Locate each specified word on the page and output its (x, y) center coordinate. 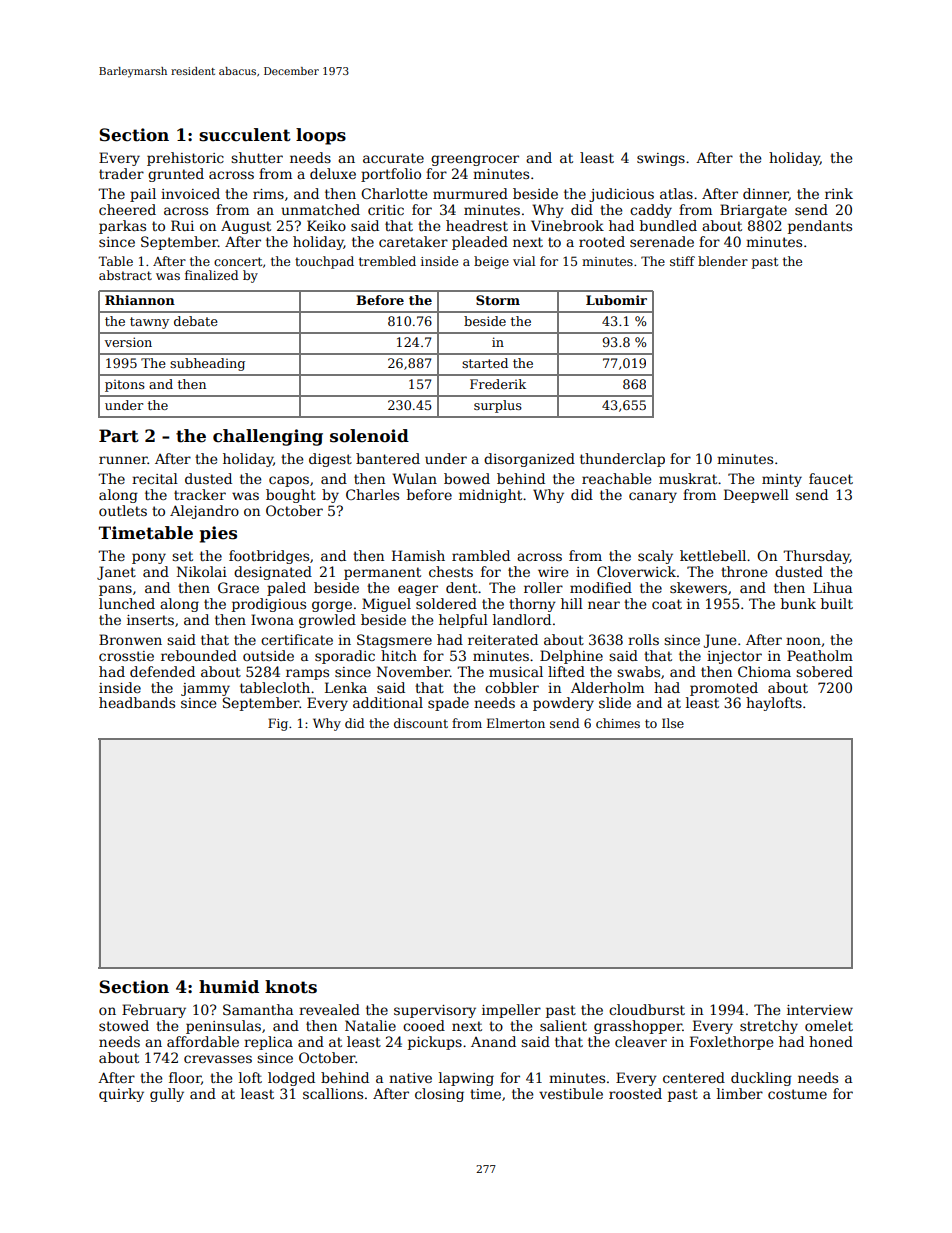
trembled (387, 261)
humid (229, 987)
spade (448, 704)
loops (321, 136)
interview (820, 1010)
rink (839, 193)
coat (667, 604)
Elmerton (516, 723)
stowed (124, 1025)
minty (782, 480)
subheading (207, 364)
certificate (297, 639)
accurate (393, 158)
